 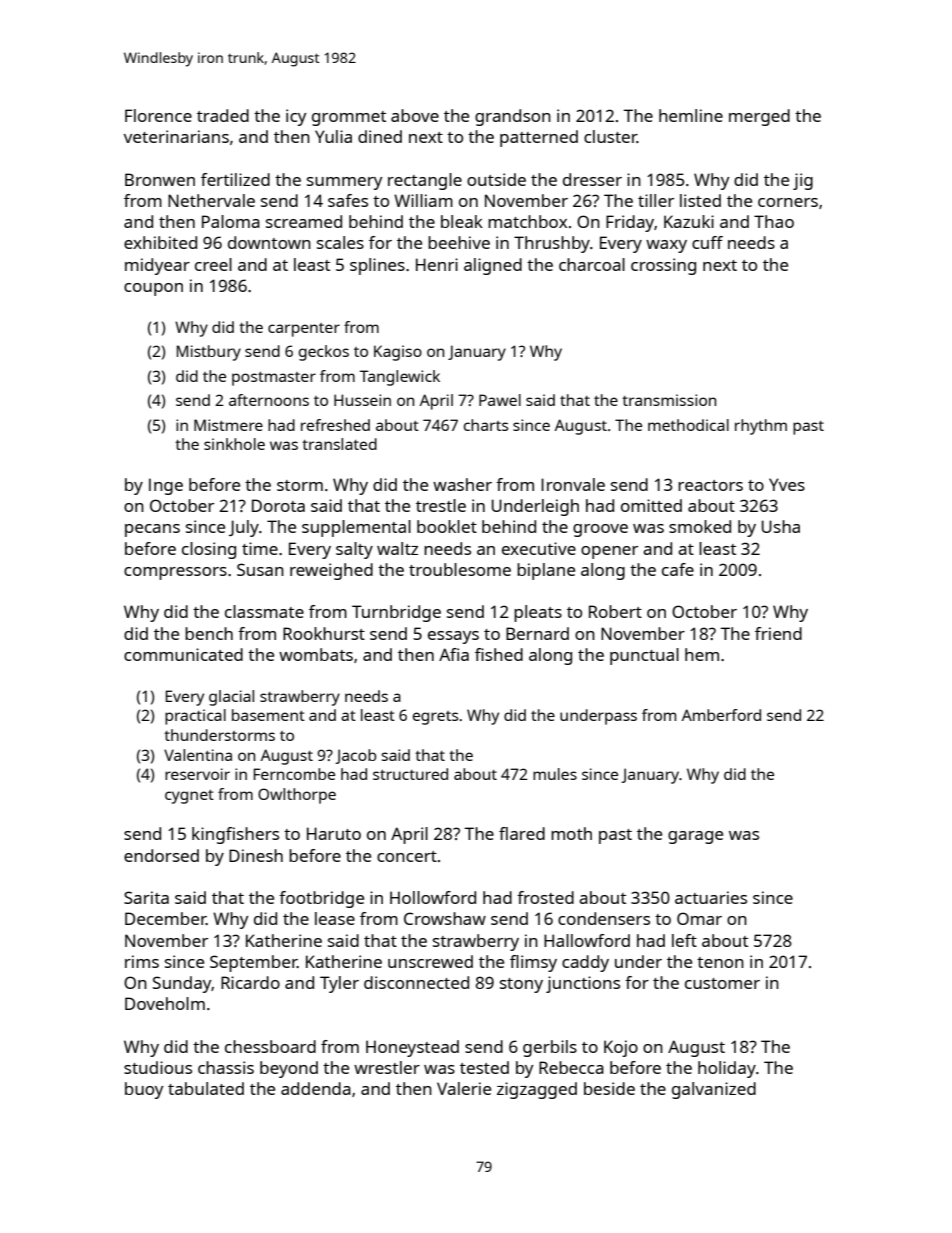 What do you see at coordinates (377, 266) in the screenshot?
I see `splines` at bounding box center [377, 266].
